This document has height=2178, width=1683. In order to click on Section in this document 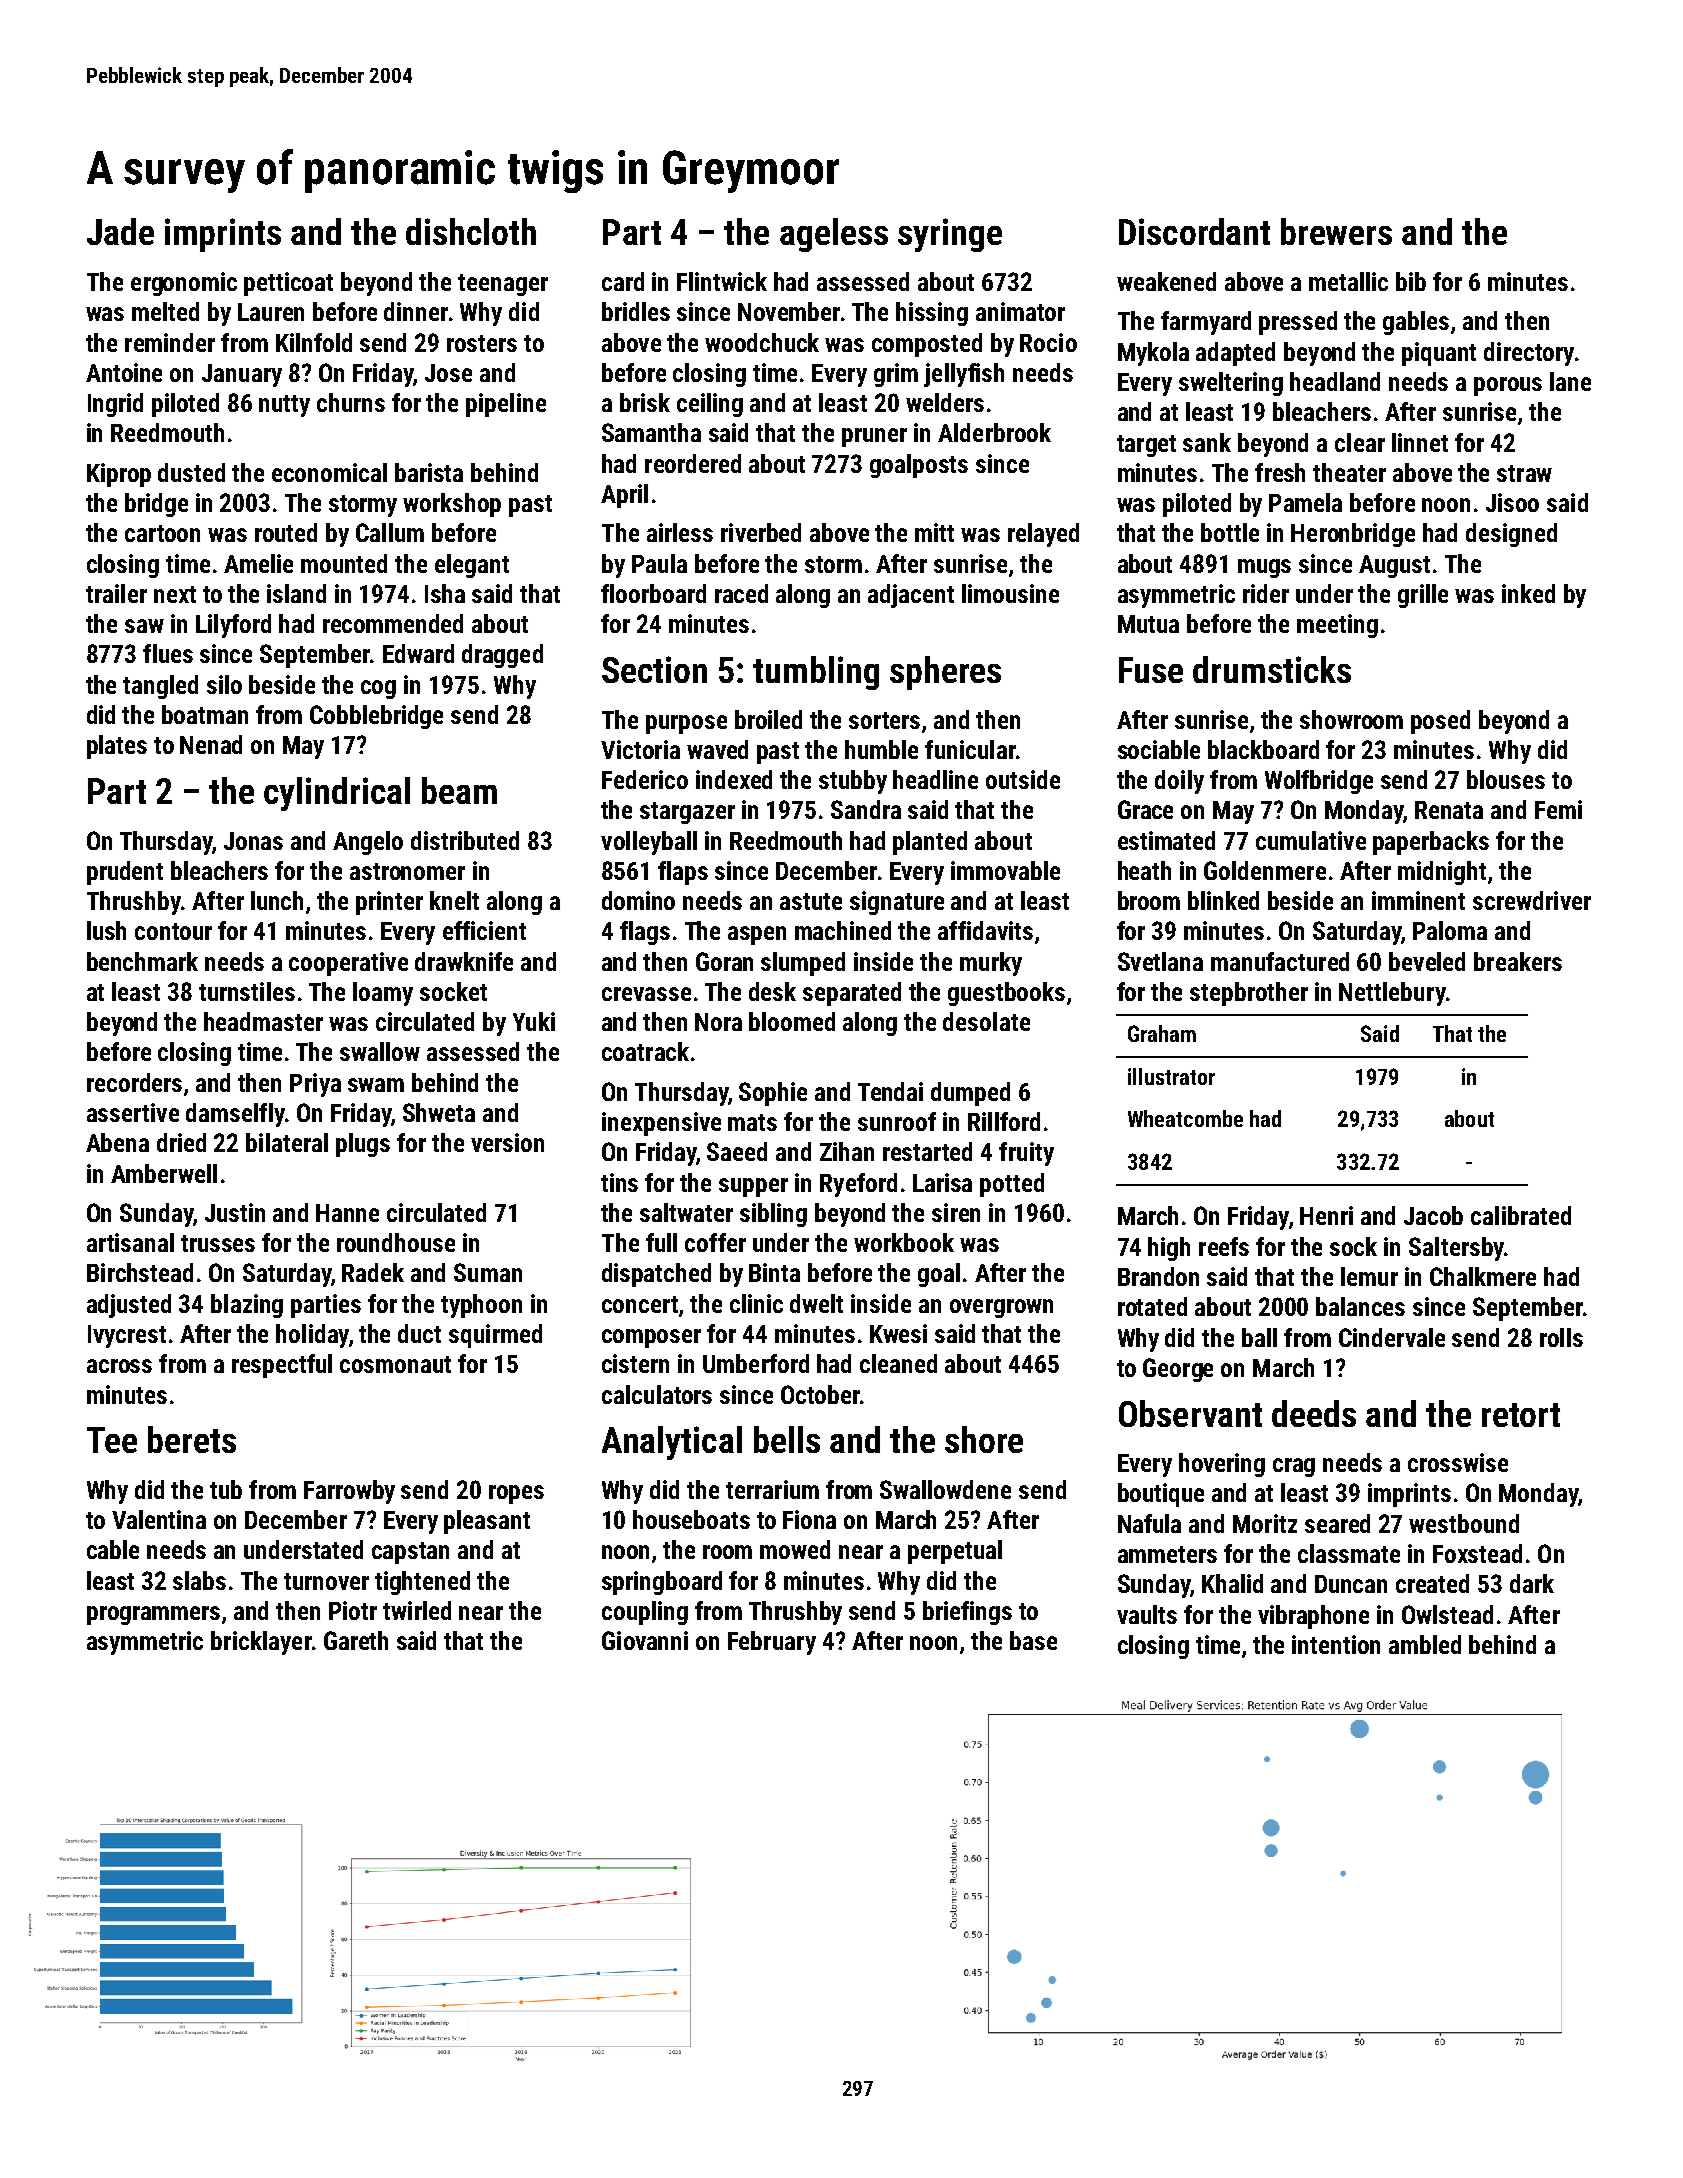, I will do `click(654, 669)`.
